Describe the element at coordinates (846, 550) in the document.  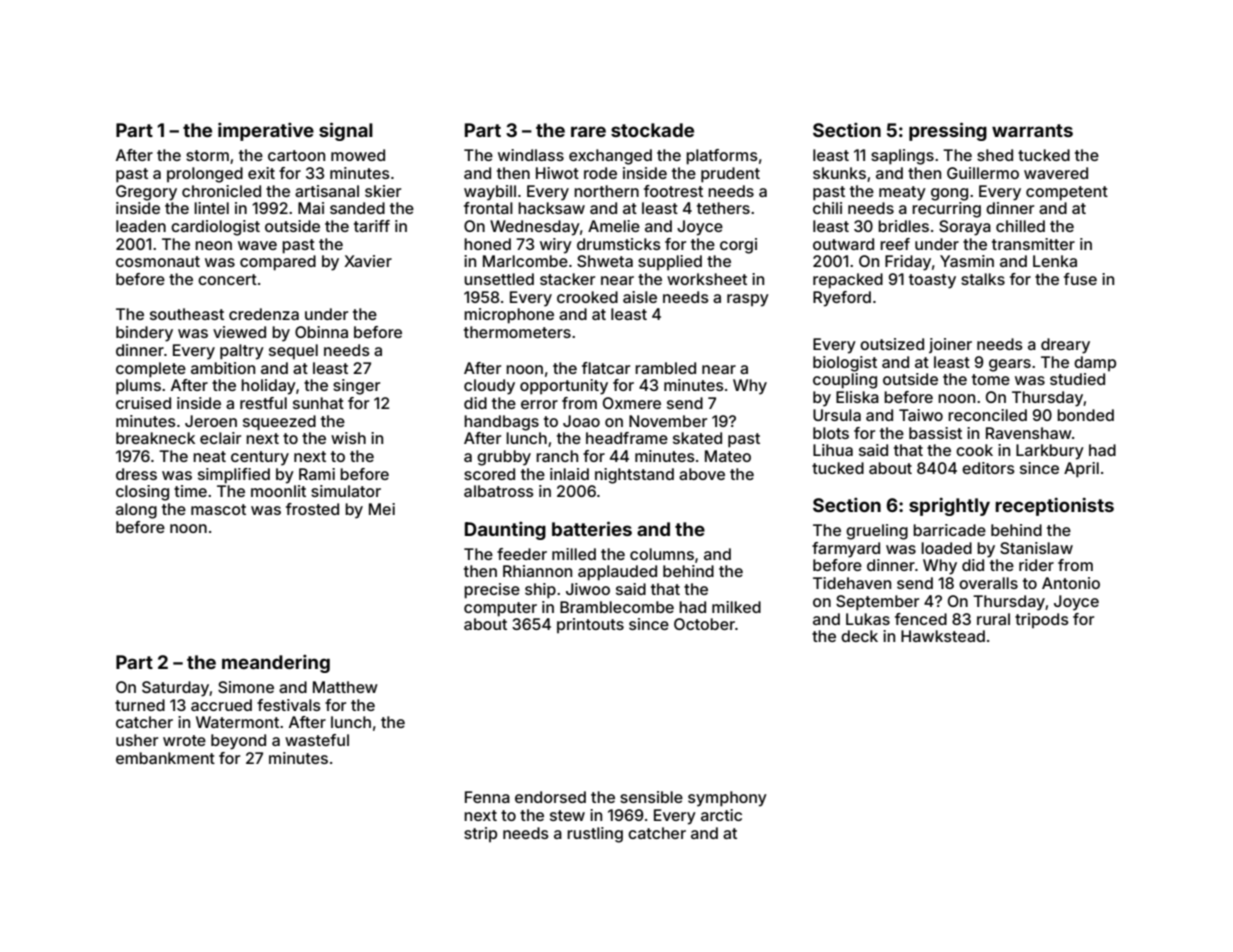
I see `farmyard` at that location.
